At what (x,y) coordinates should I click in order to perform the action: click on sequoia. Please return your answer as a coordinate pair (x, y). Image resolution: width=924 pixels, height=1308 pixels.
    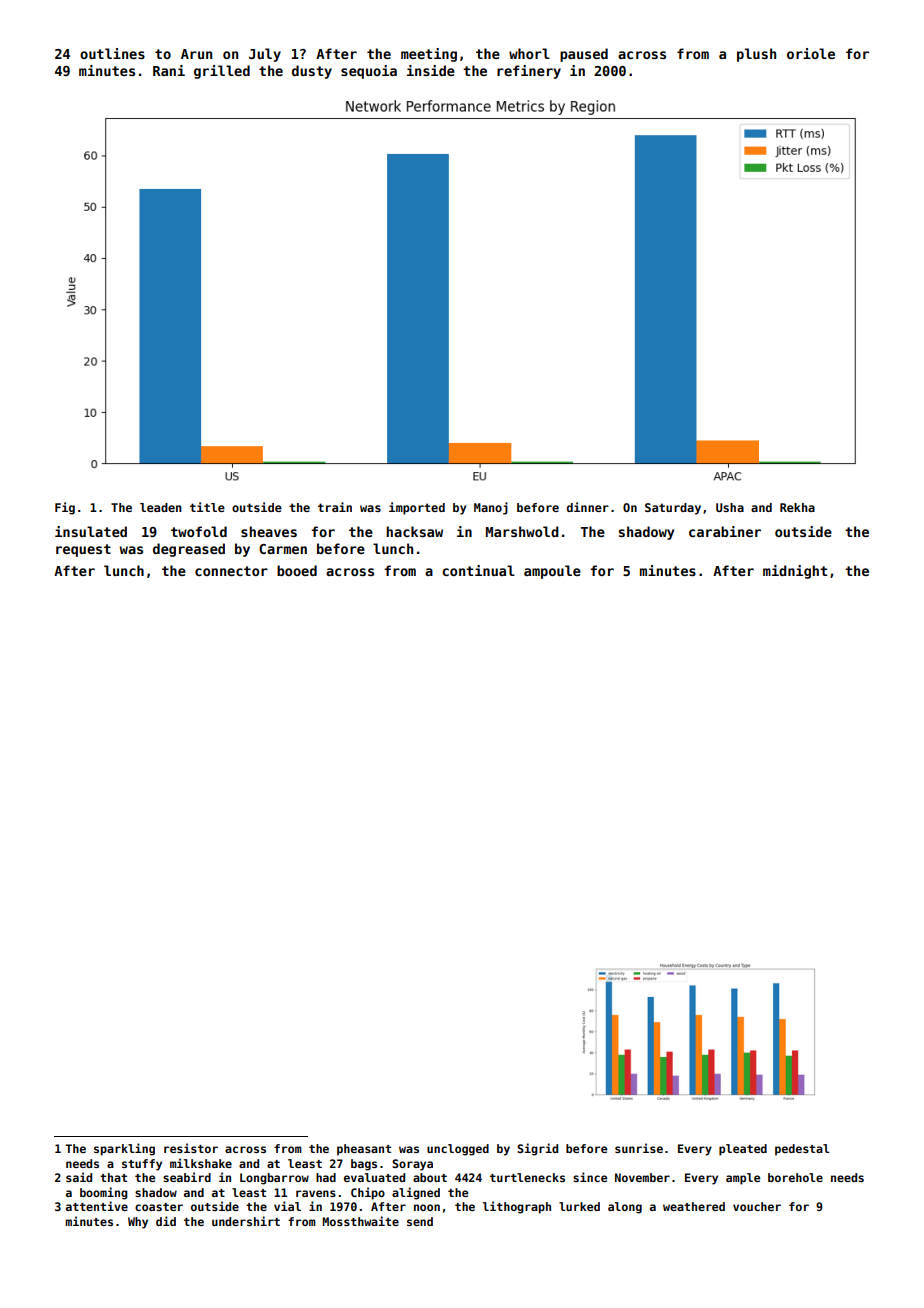
    Looking at the image, I should click on (369, 72).
